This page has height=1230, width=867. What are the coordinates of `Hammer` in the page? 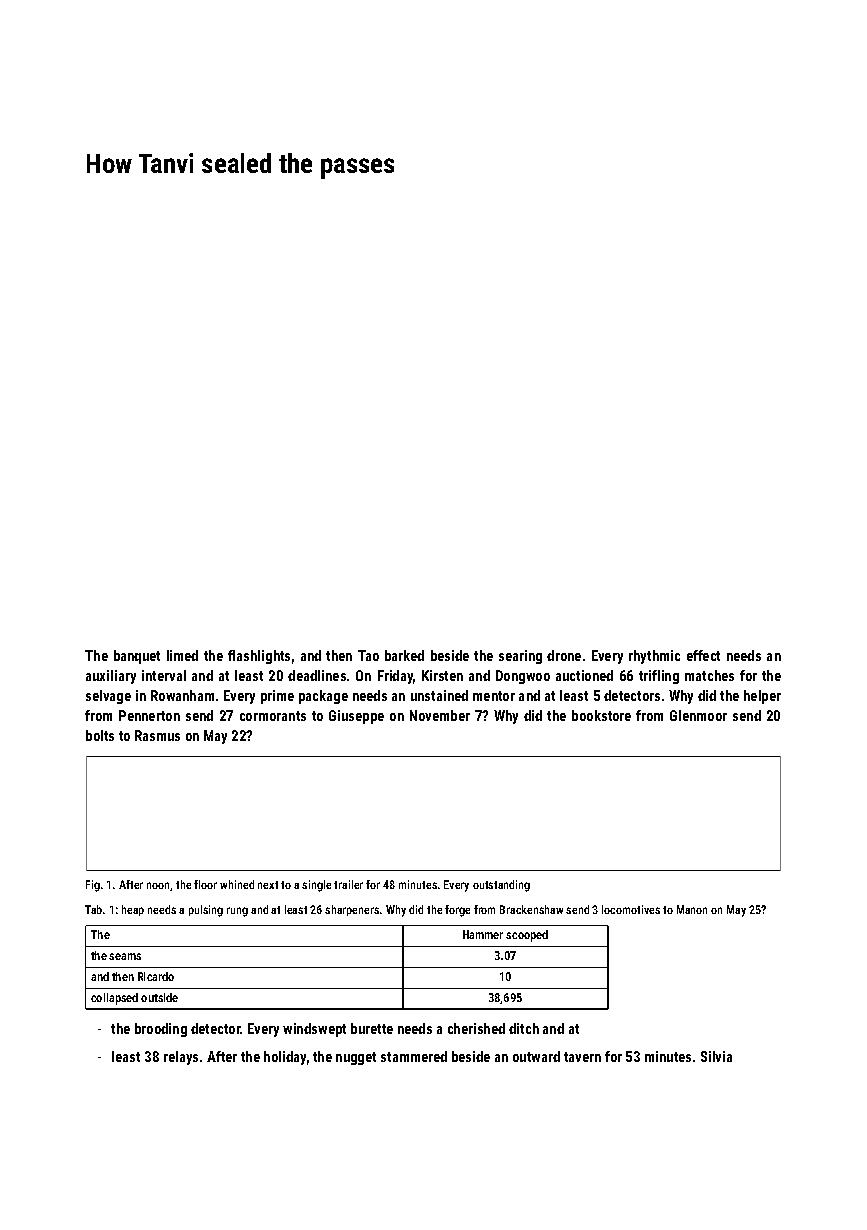 It's located at (483, 934).
